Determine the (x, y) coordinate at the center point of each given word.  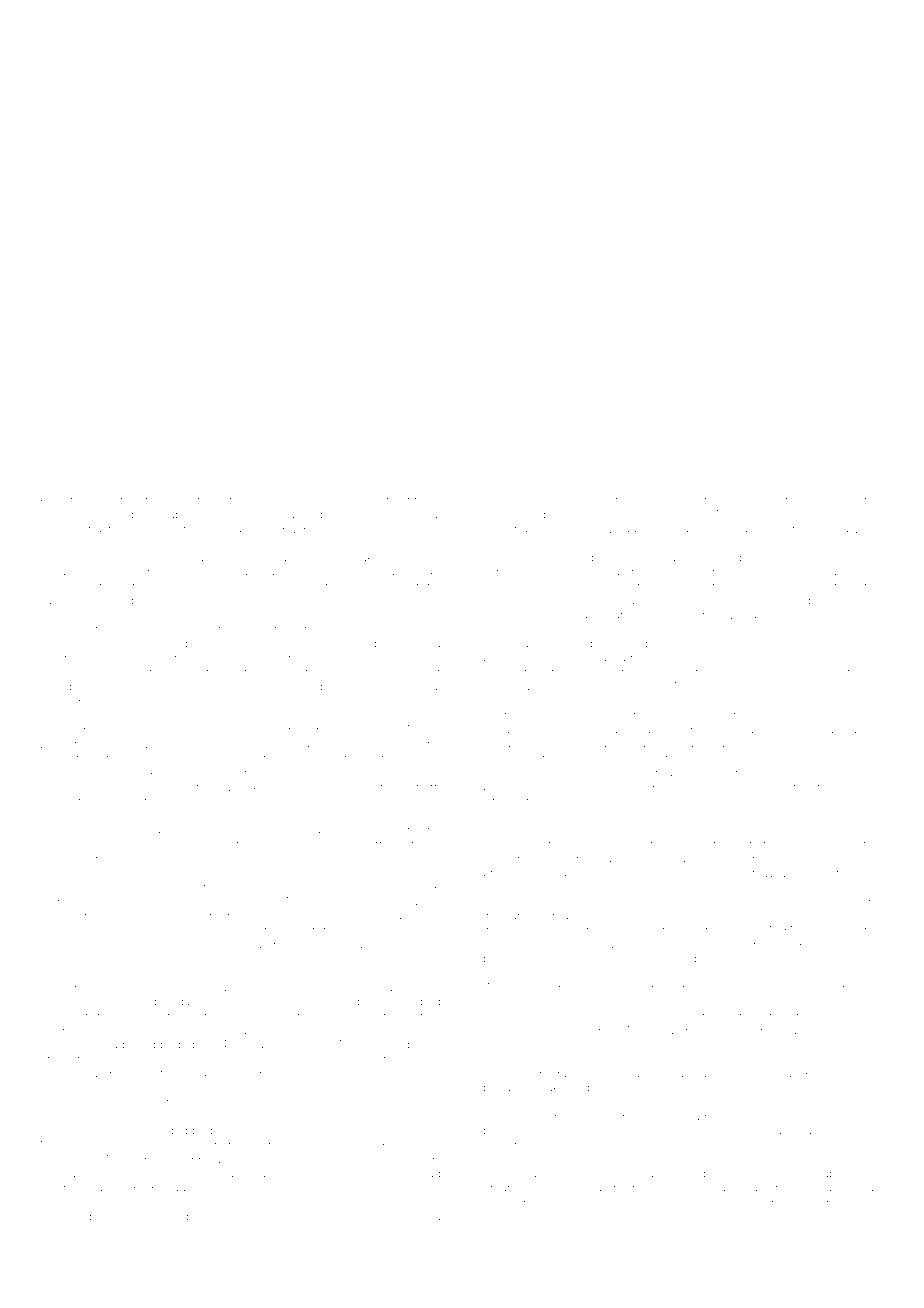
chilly (808, 1203)
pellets (827, 745)
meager (542, 1004)
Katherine (65, 500)
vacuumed (359, 1217)
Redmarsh (828, 500)
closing (531, 716)
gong (126, 731)
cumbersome (848, 944)
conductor (143, 1016)
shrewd (421, 500)
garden (317, 1176)
